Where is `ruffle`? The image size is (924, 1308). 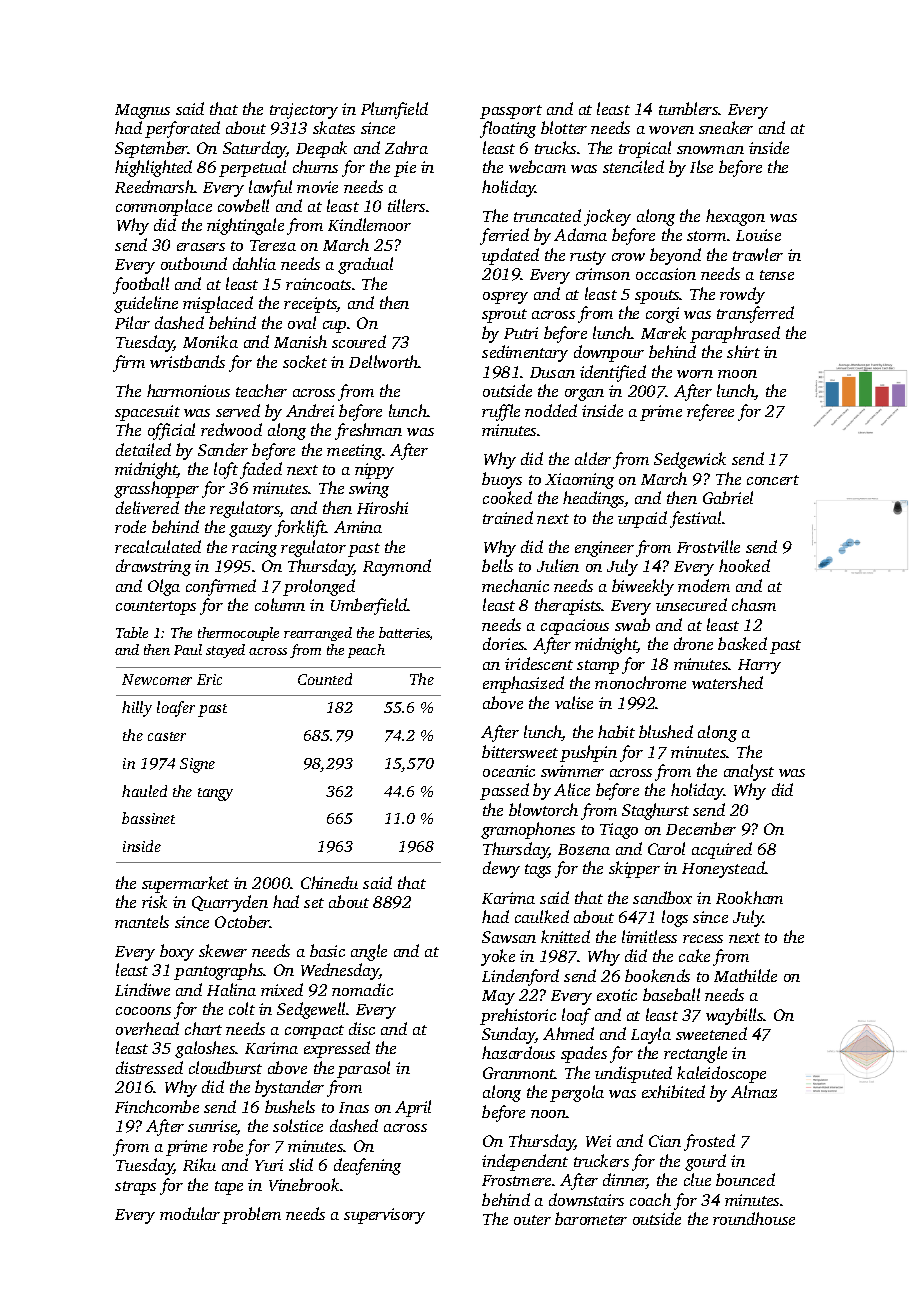
ruffle is located at coordinates (501, 412).
